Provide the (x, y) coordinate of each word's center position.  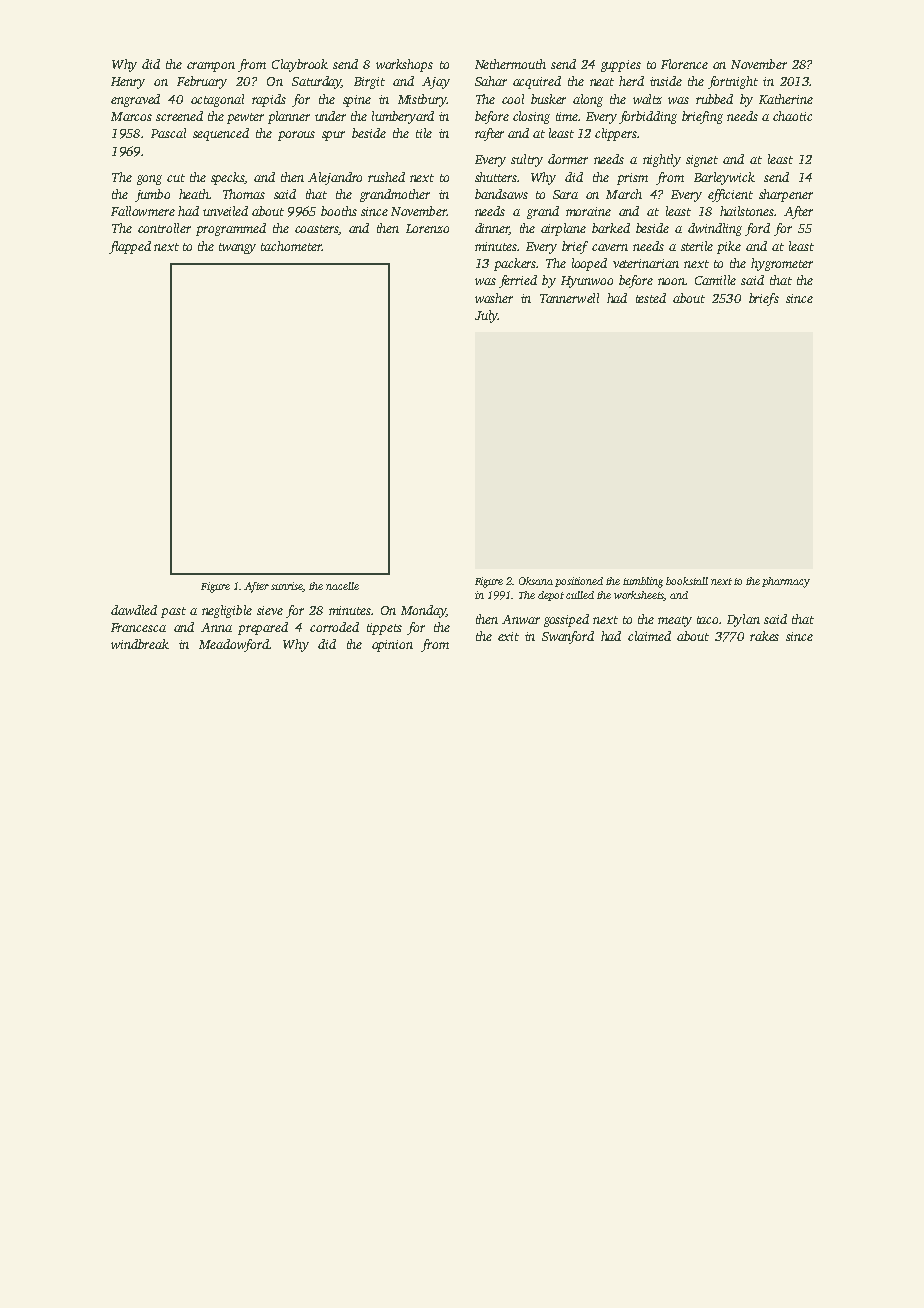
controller (164, 228)
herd (631, 81)
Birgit (369, 83)
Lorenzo (427, 228)
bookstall (687, 581)
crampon (211, 67)
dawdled (134, 610)
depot (551, 596)
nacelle (342, 586)
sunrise (287, 587)
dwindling (715, 229)
